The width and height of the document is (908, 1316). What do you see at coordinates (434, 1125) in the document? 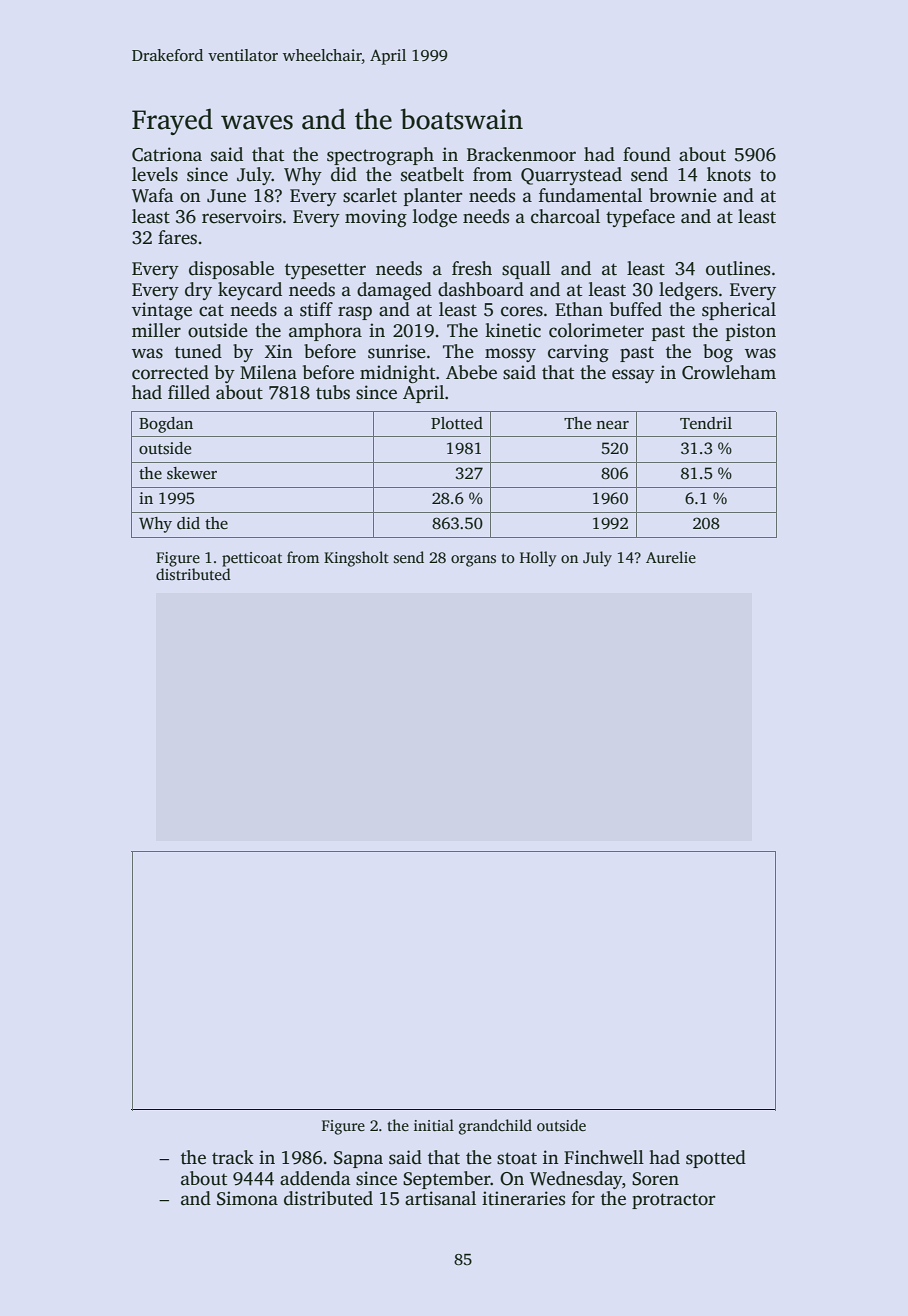
I see `initial` at bounding box center [434, 1125].
